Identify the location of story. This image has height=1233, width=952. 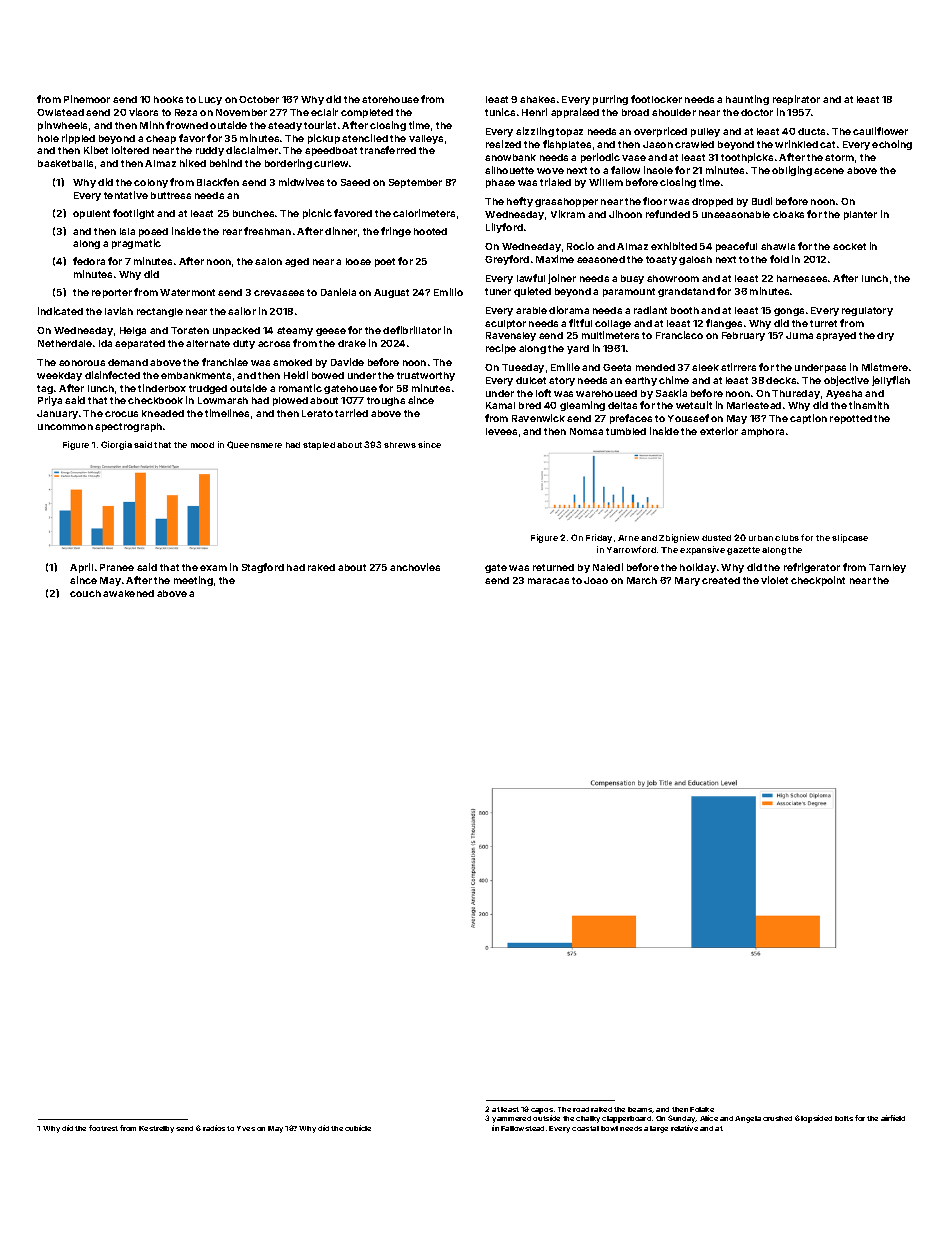
(562, 381).
